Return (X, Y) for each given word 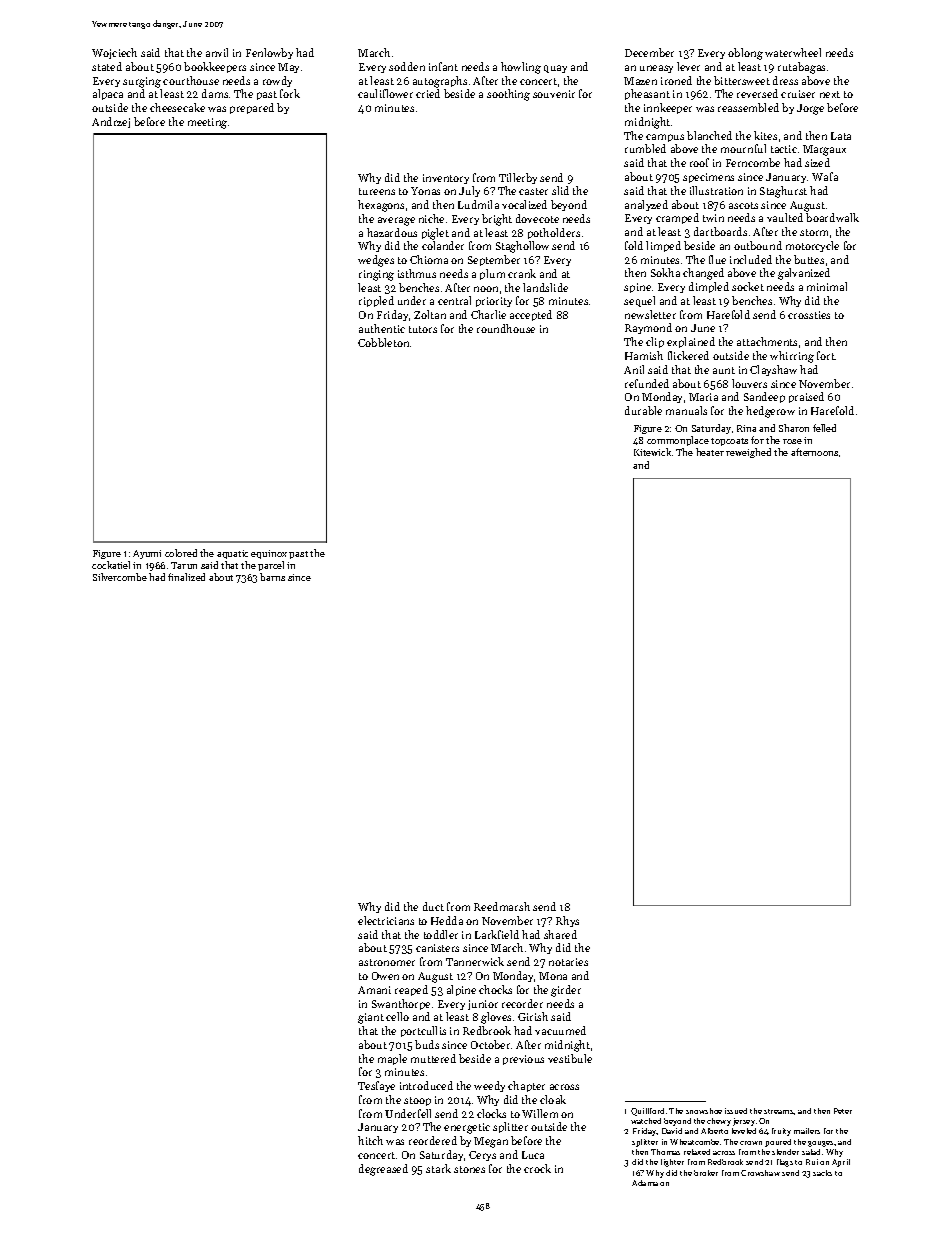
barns (272, 577)
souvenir (554, 94)
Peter (843, 1111)
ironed (676, 80)
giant (371, 1018)
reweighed (748, 453)
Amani (374, 990)
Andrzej (111, 122)
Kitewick (652, 452)
